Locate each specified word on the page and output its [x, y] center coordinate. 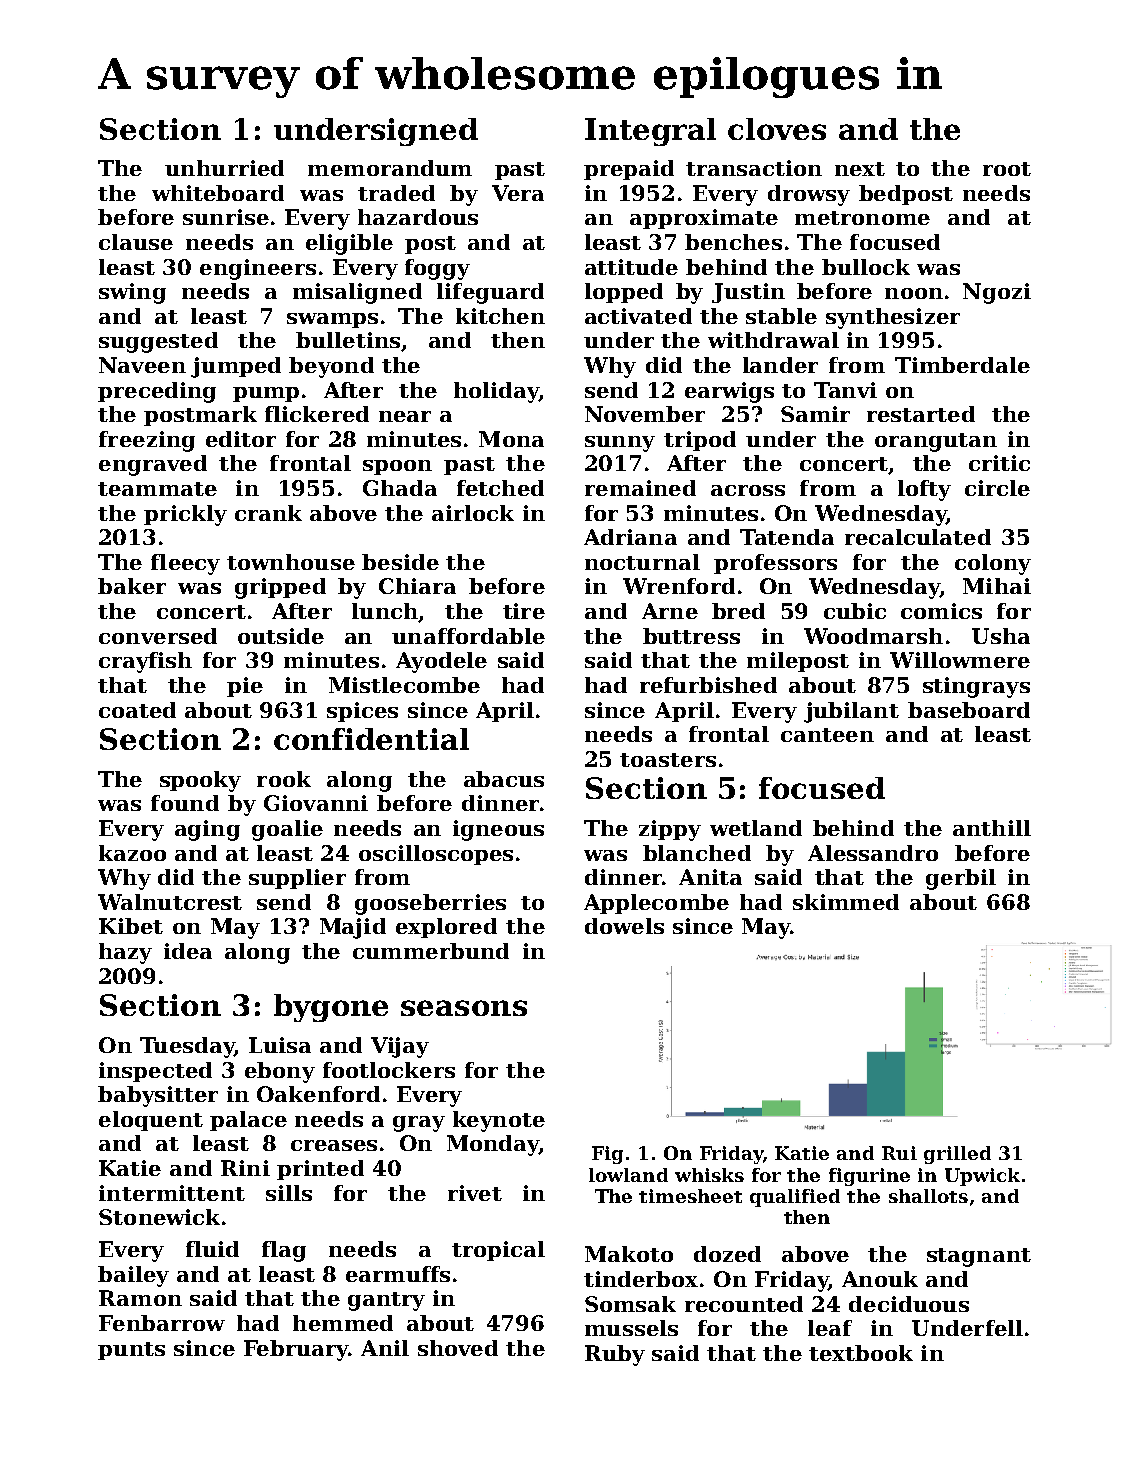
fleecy [185, 564]
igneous [498, 830]
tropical [498, 1251]
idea [188, 951]
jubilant [851, 712]
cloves [777, 129]
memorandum [390, 168]
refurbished [708, 685]
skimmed [846, 902]
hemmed [343, 1323]
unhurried [224, 168]
